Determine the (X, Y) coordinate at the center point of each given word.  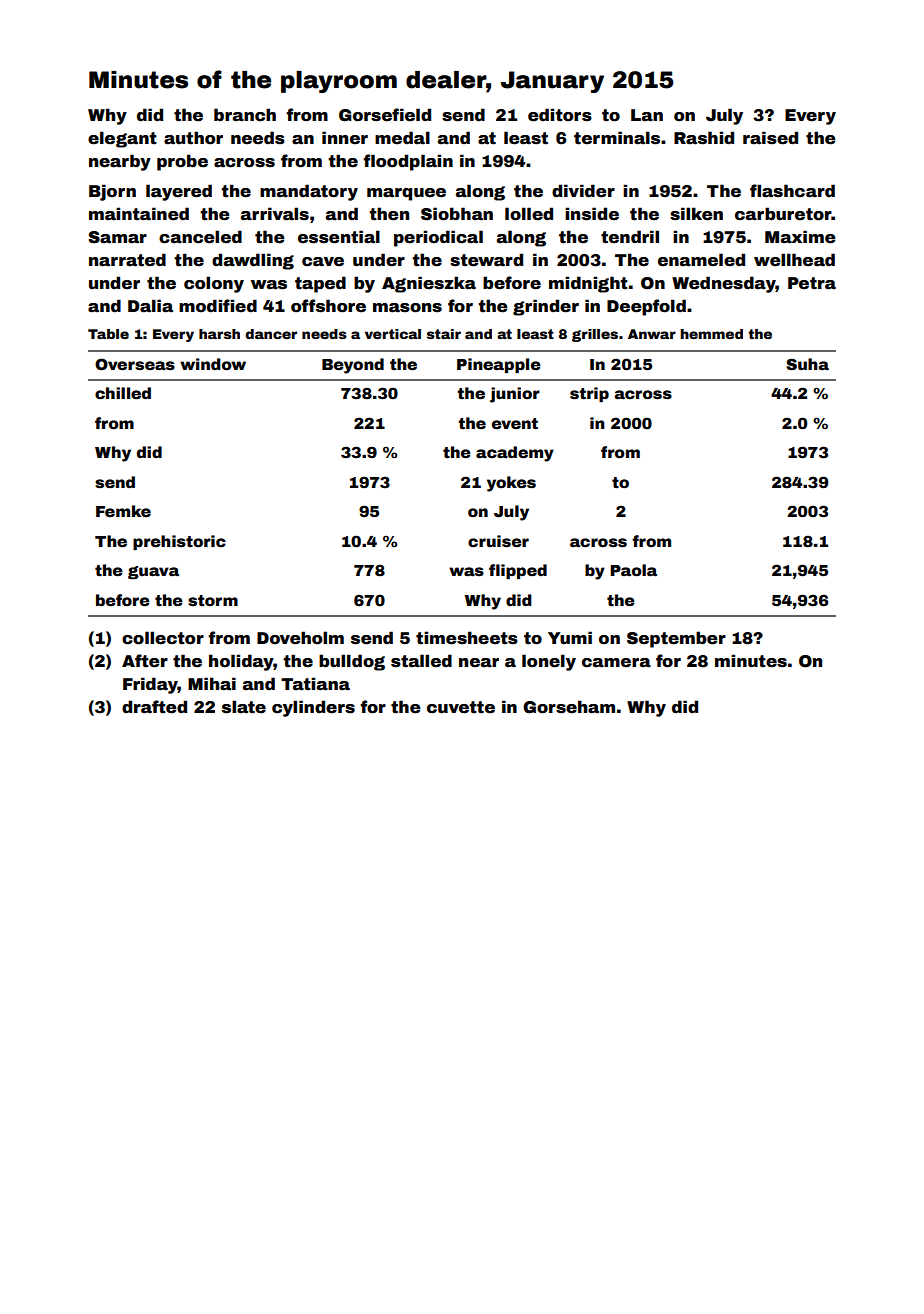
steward (486, 260)
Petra (812, 283)
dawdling (253, 261)
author (193, 138)
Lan (647, 115)
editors (560, 115)
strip (589, 394)
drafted (154, 707)
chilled (123, 393)
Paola (633, 570)
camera (616, 663)
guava (153, 572)
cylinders (313, 708)
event (515, 424)
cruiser (498, 541)
